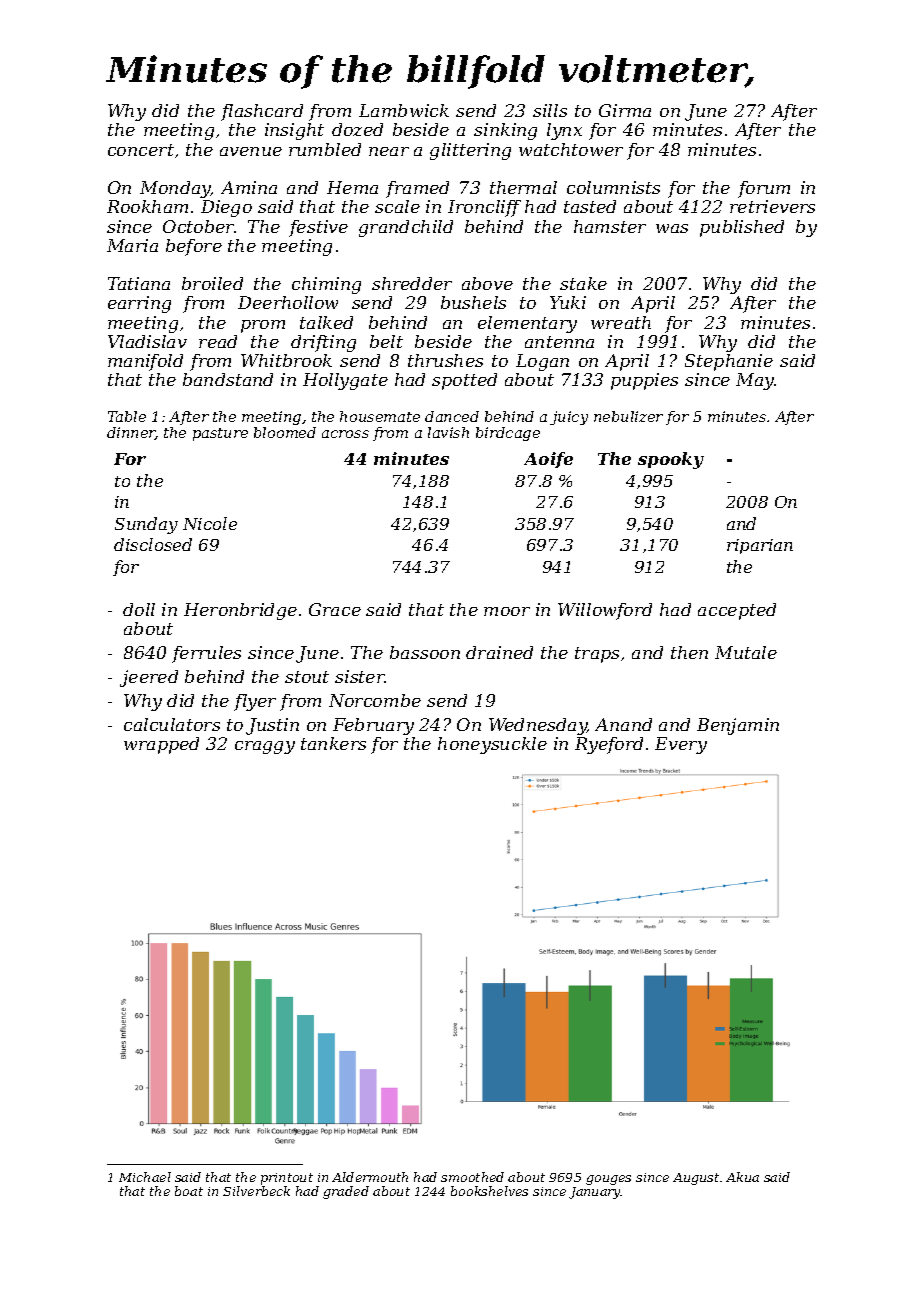 Image resolution: width=924 pixels, height=1308 pixels. What do you see at coordinates (772, 206) in the screenshot?
I see `retrievers` at bounding box center [772, 206].
